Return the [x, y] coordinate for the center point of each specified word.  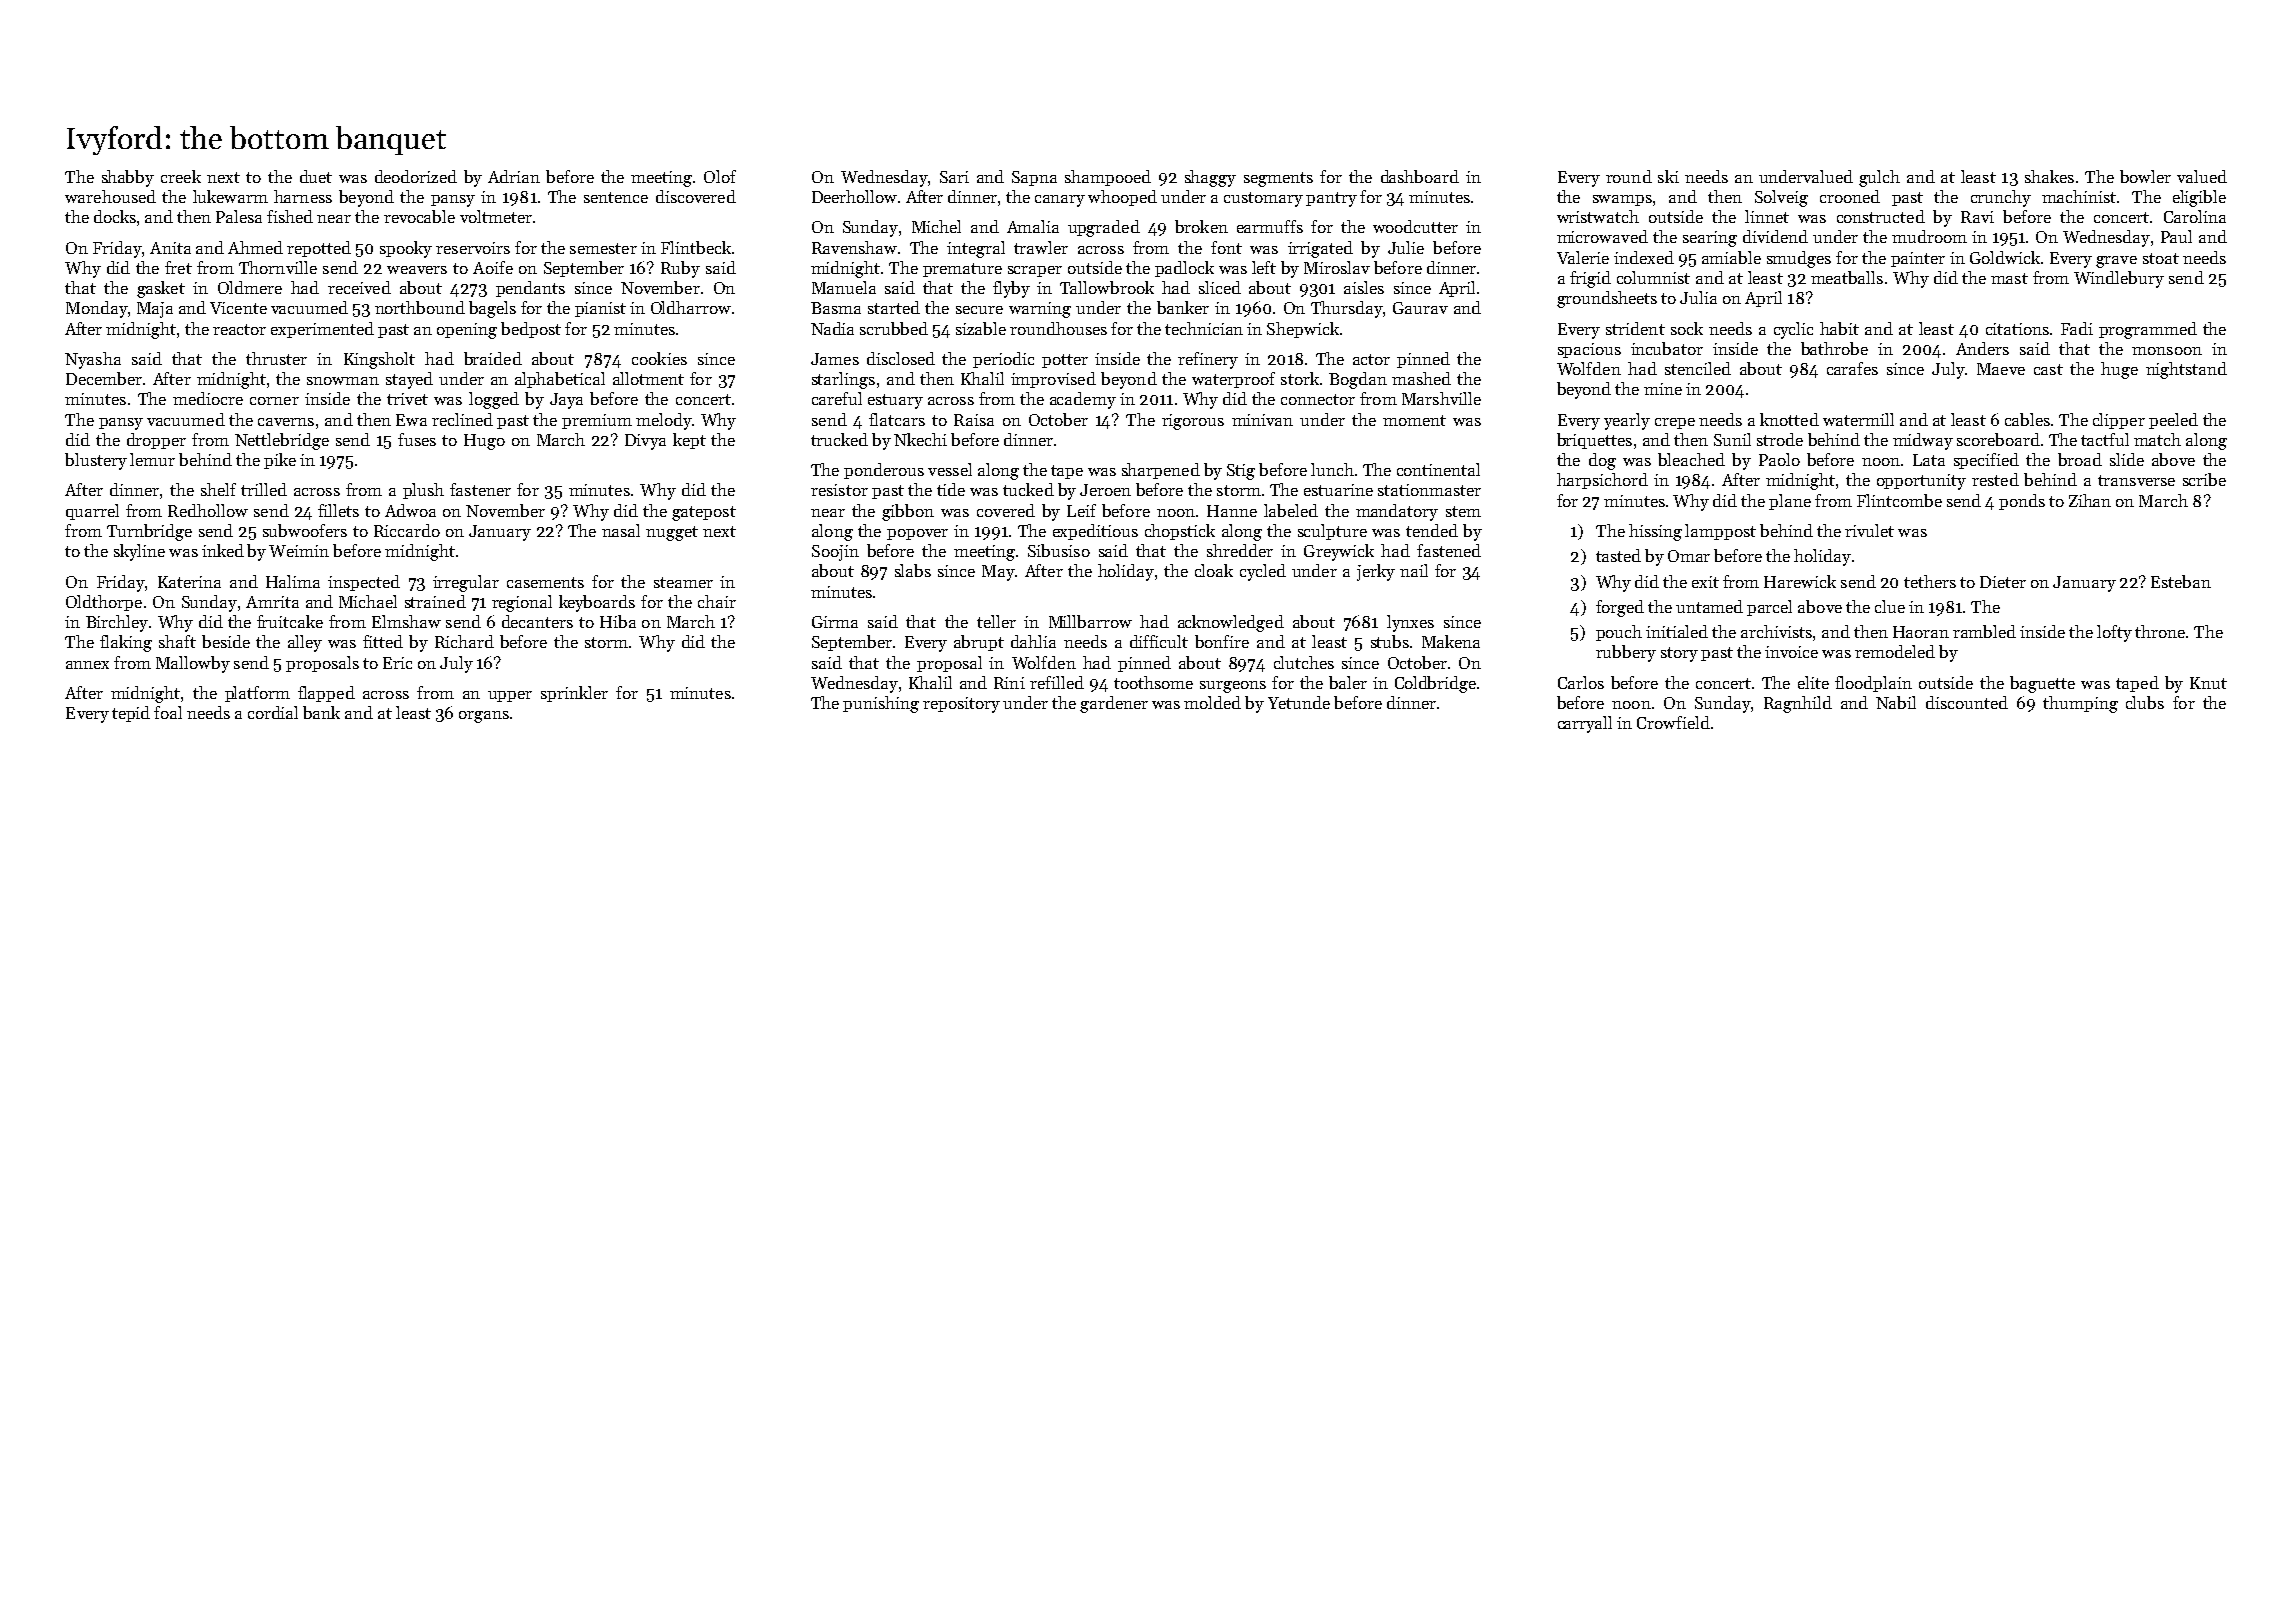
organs [484, 717]
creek [181, 176]
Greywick [1339, 552]
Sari [954, 177]
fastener [480, 489]
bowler [2145, 176]
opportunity [1921, 482]
